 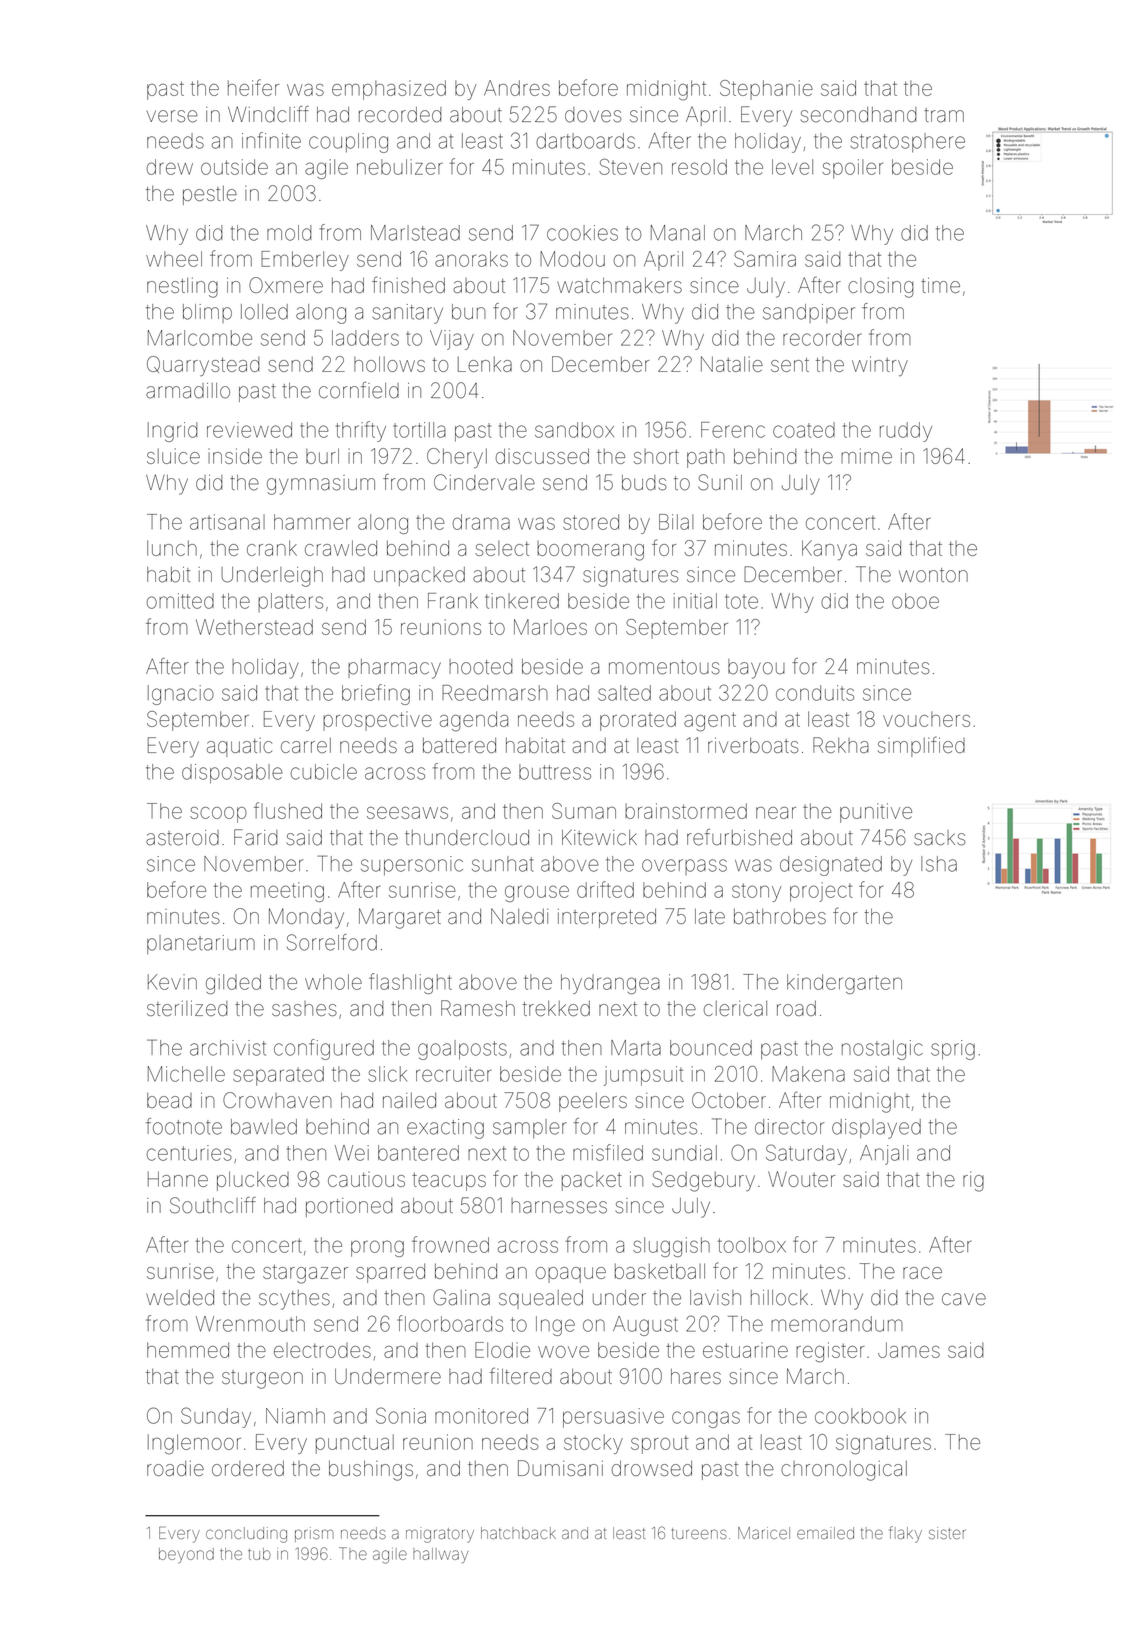 I want to click on scoop, so click(x=218, y=815).
